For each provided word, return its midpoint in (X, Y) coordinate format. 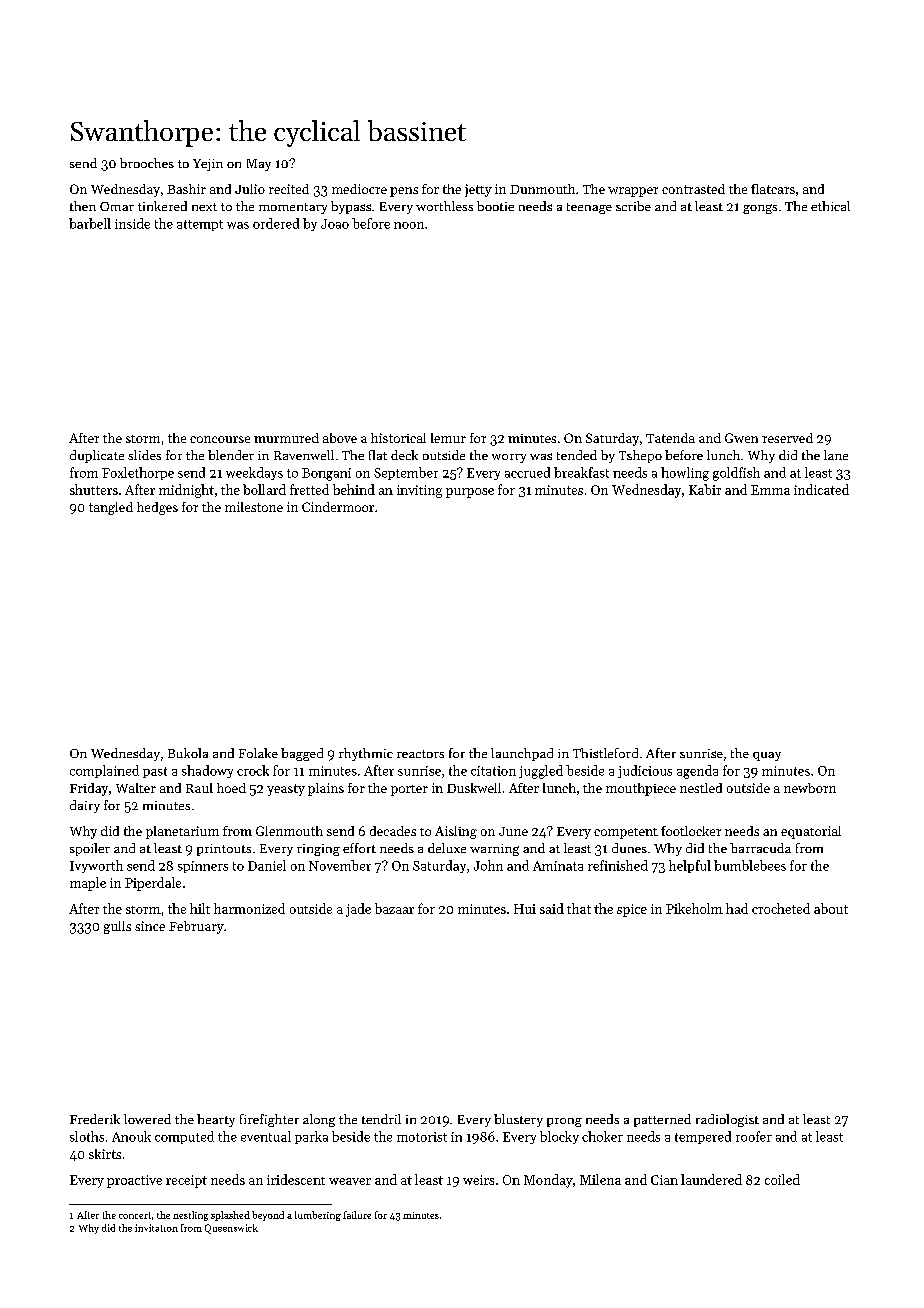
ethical (830, 206)
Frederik (95, 1119)
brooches (147, 163)
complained (104, 771)
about (831, 908)
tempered (703, 1137)
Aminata (558, 866)
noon (409, 225)
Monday (548, 1181)
